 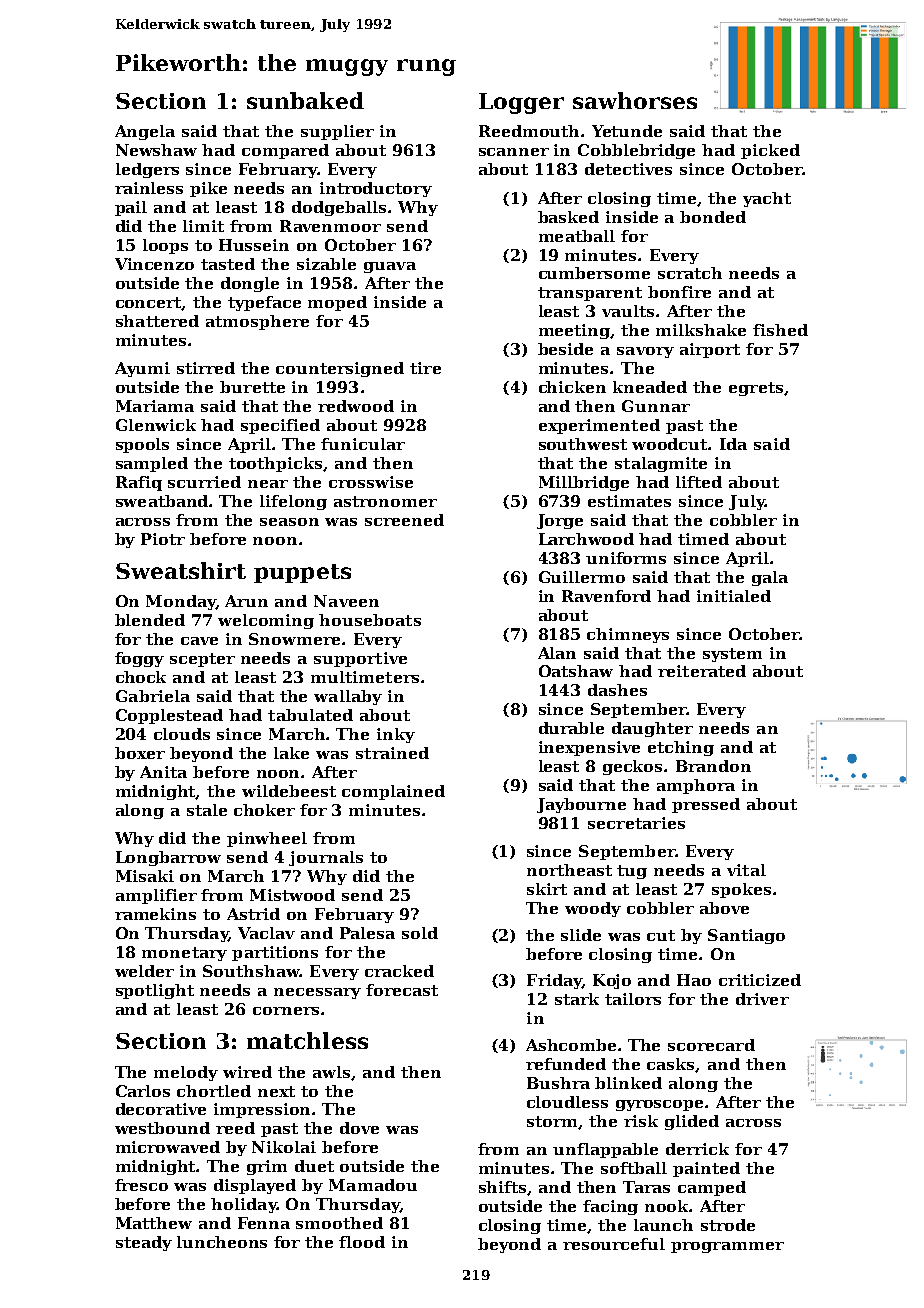 What do you see at coordinates (144, 1243) in the page?
I see `steady` at bounding box center [144, 1243].
